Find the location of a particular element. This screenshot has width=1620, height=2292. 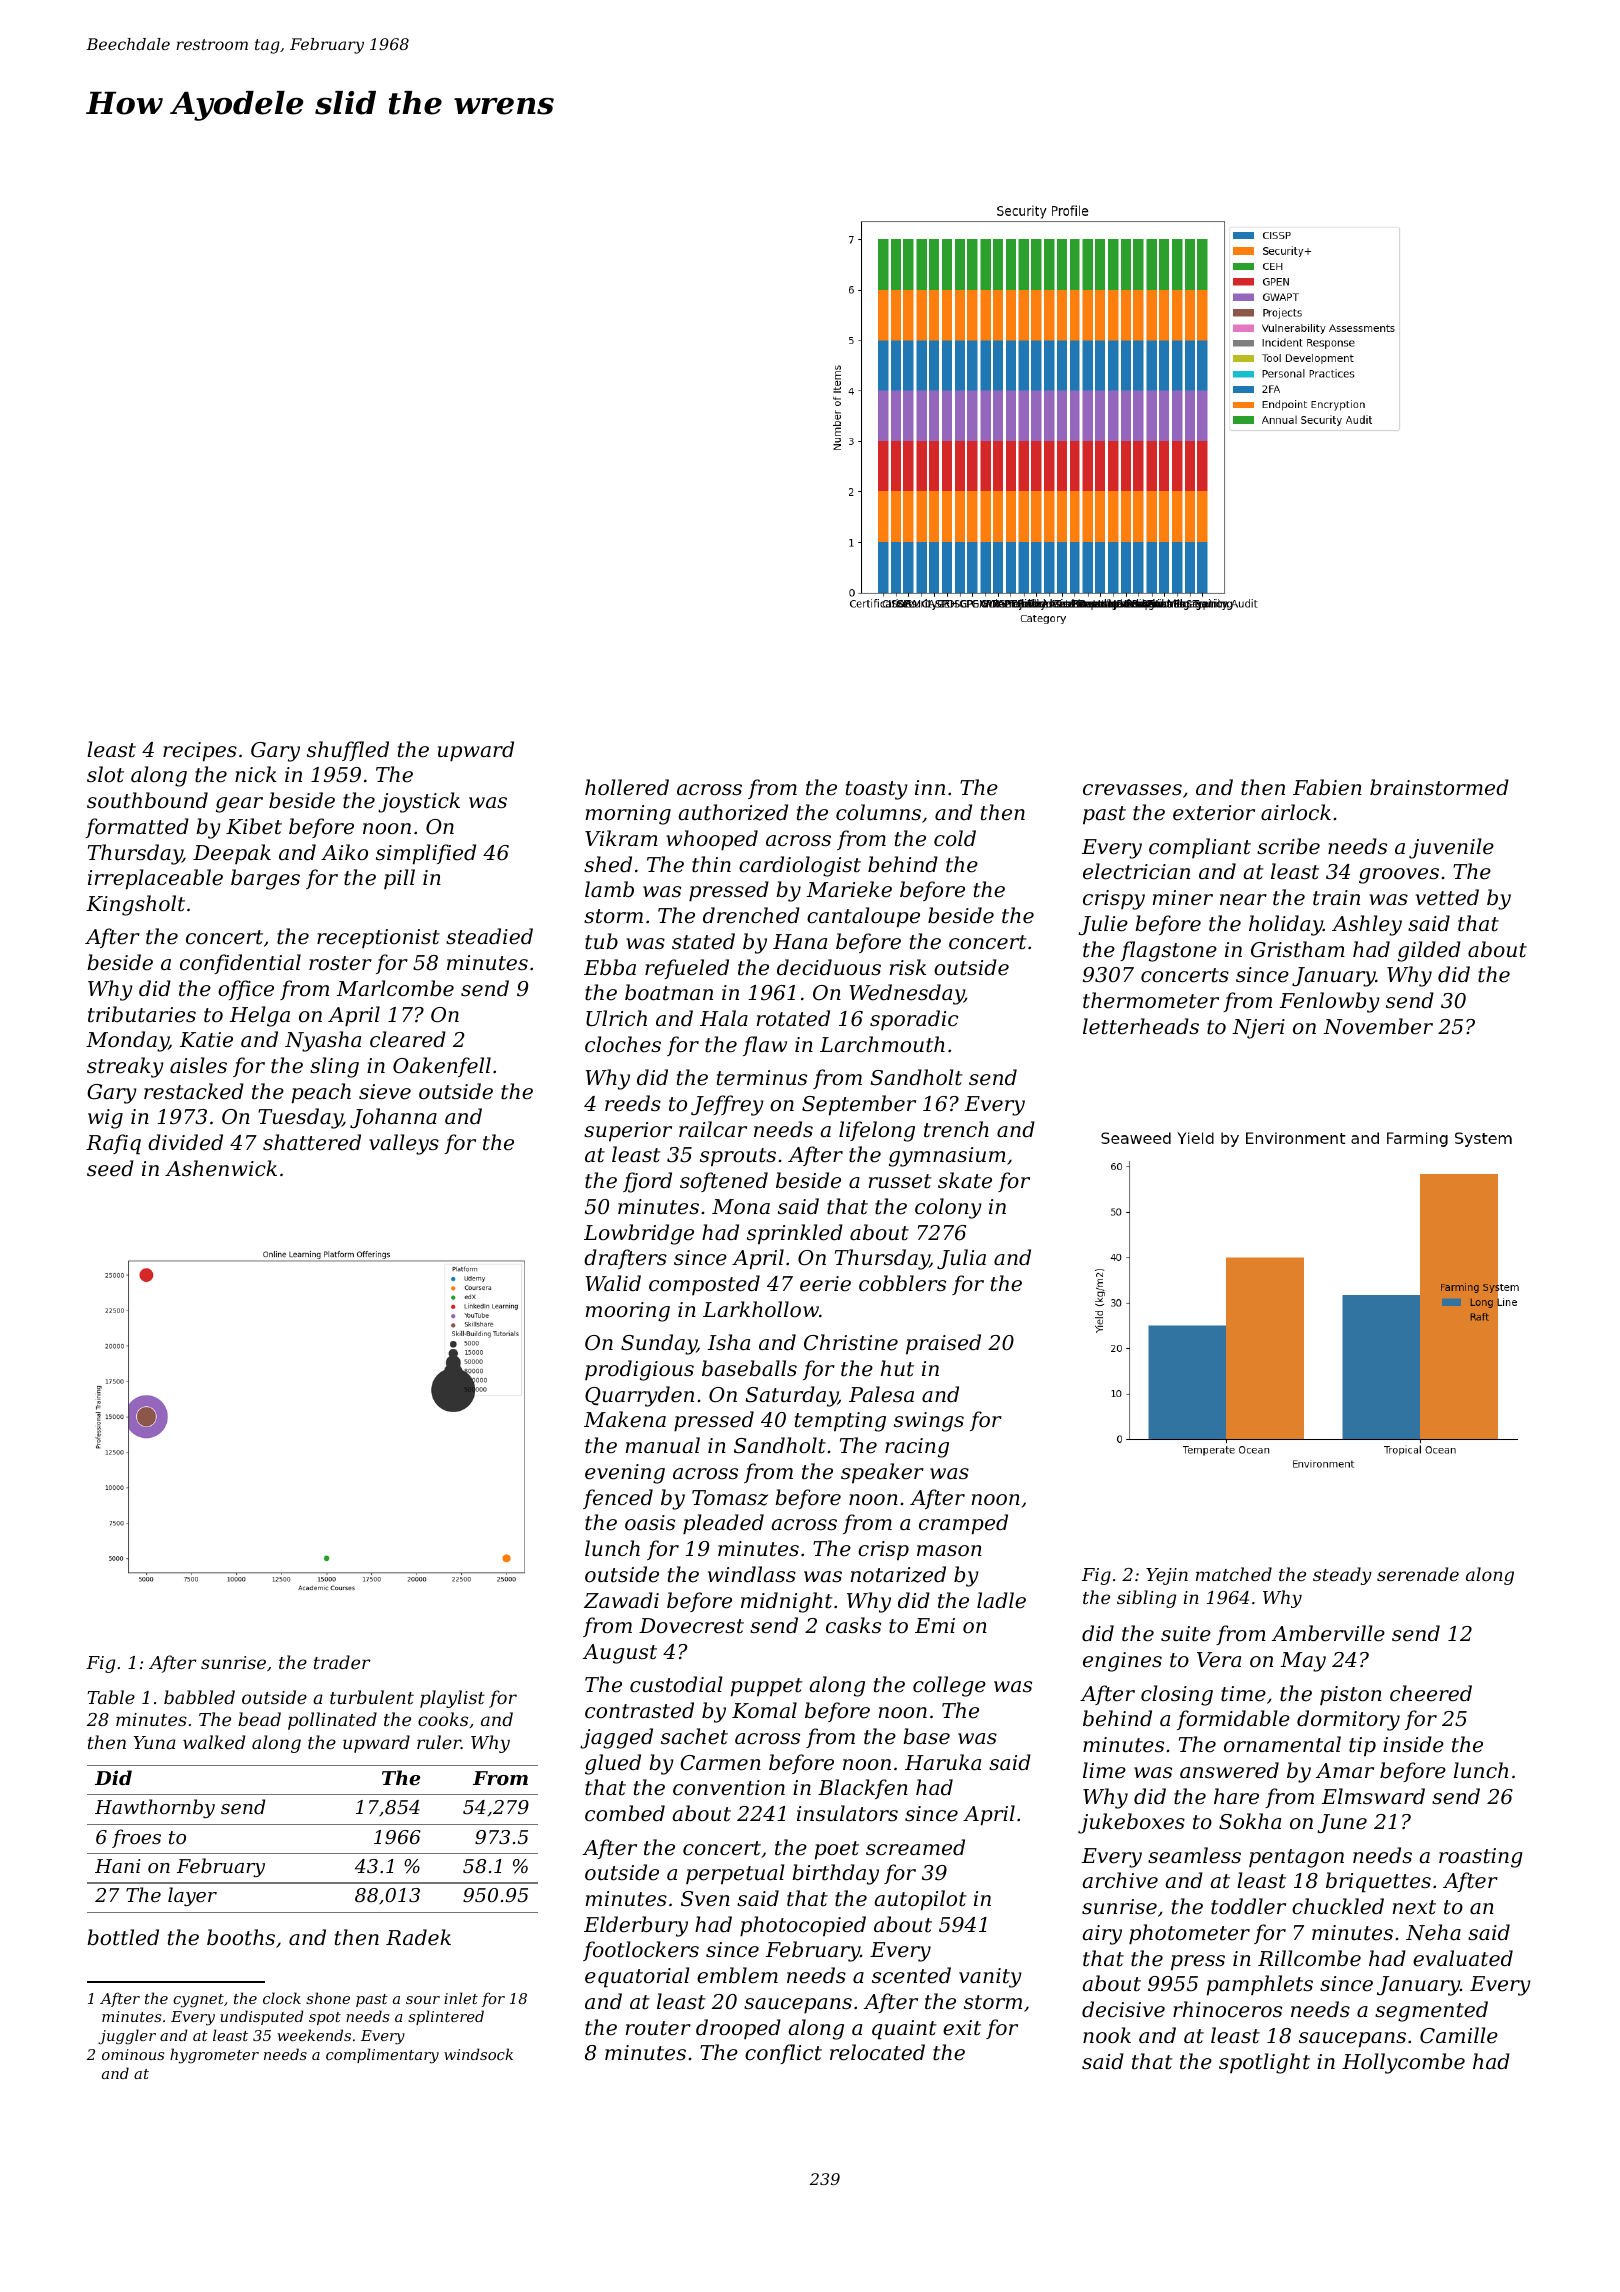

Komal is located at coordinates (764, 1710).
